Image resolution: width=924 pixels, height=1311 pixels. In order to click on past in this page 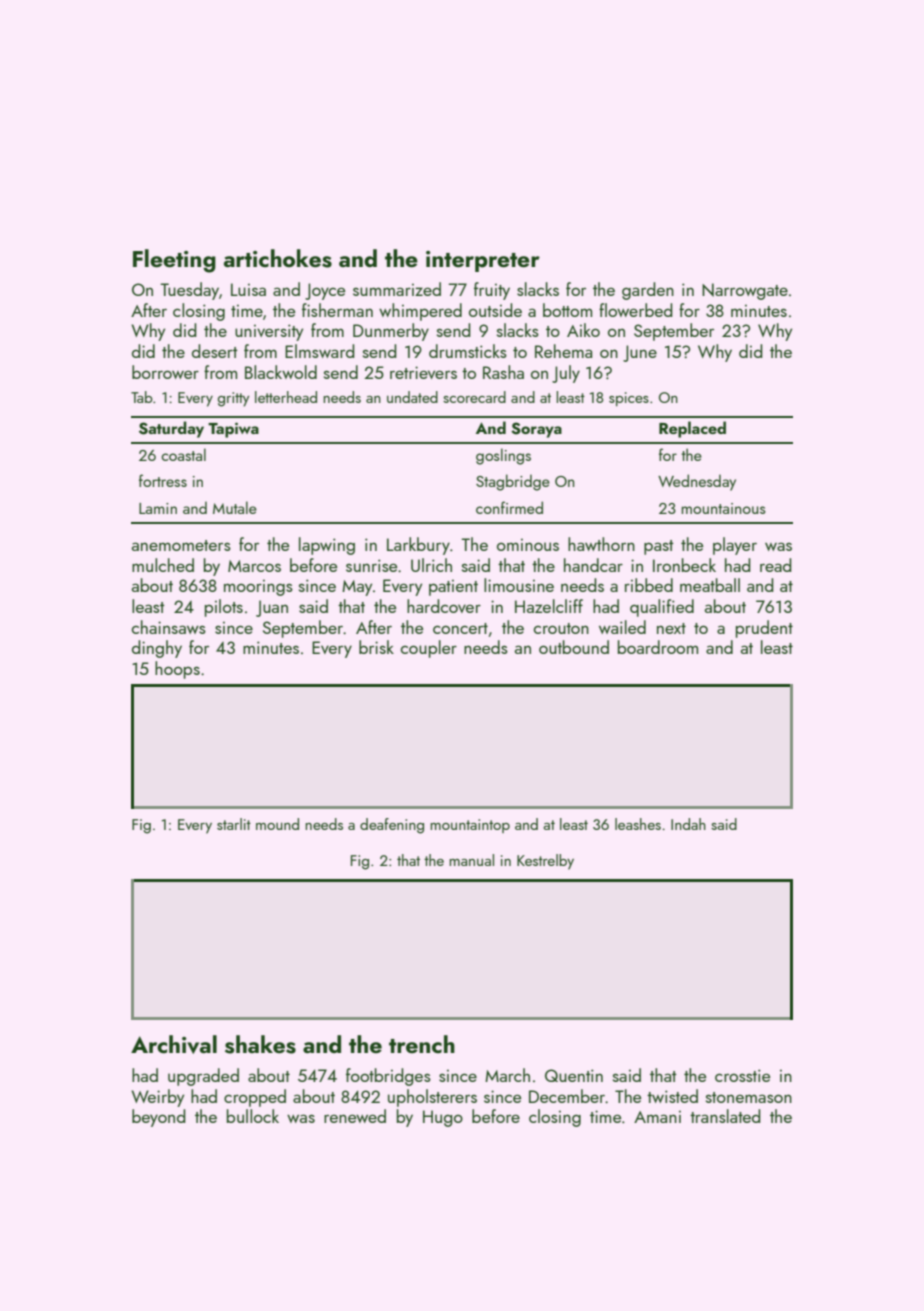, I will do `click(658, 547)`.
